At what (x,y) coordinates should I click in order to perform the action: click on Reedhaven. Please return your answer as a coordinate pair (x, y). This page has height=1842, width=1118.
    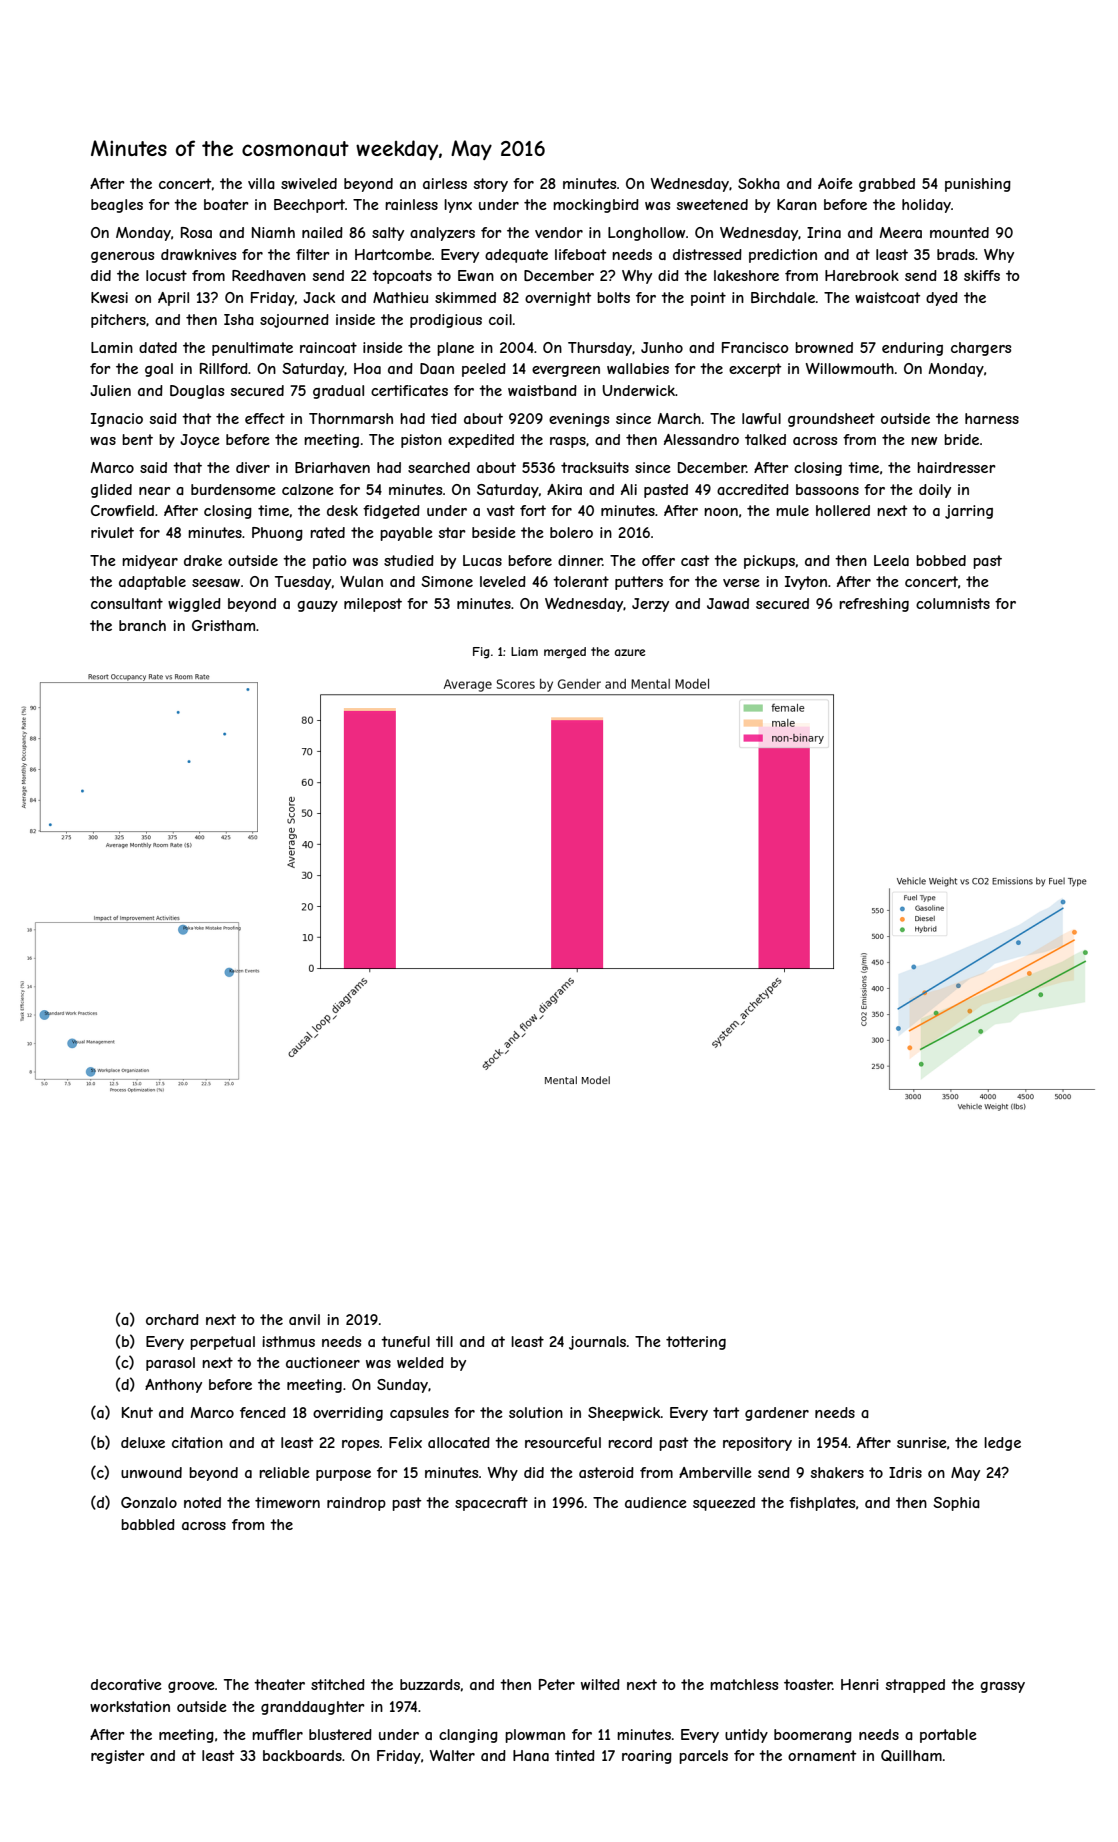
    Looking at the image, I should click on (269, 275).
